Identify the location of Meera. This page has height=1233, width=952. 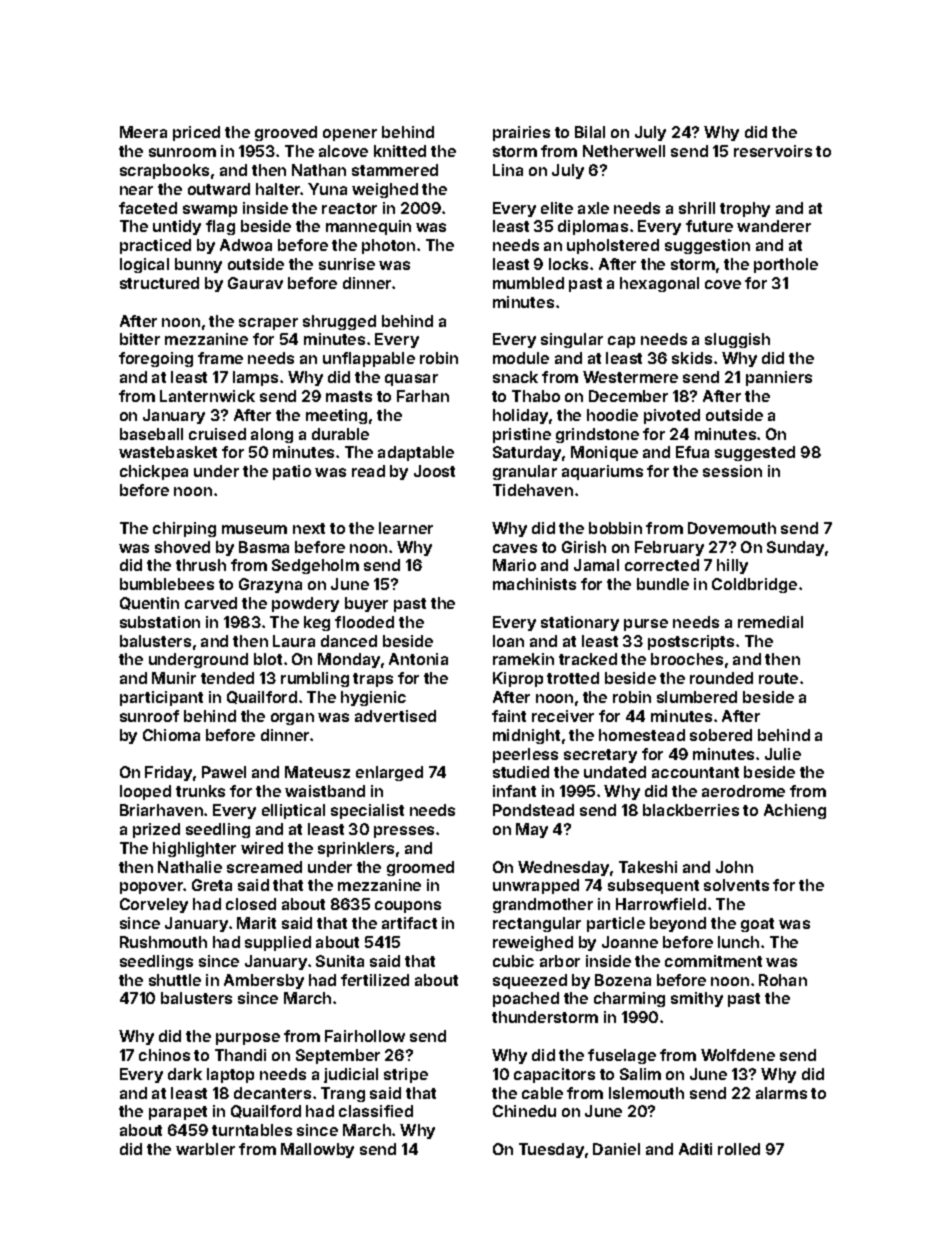
(143, 132).
